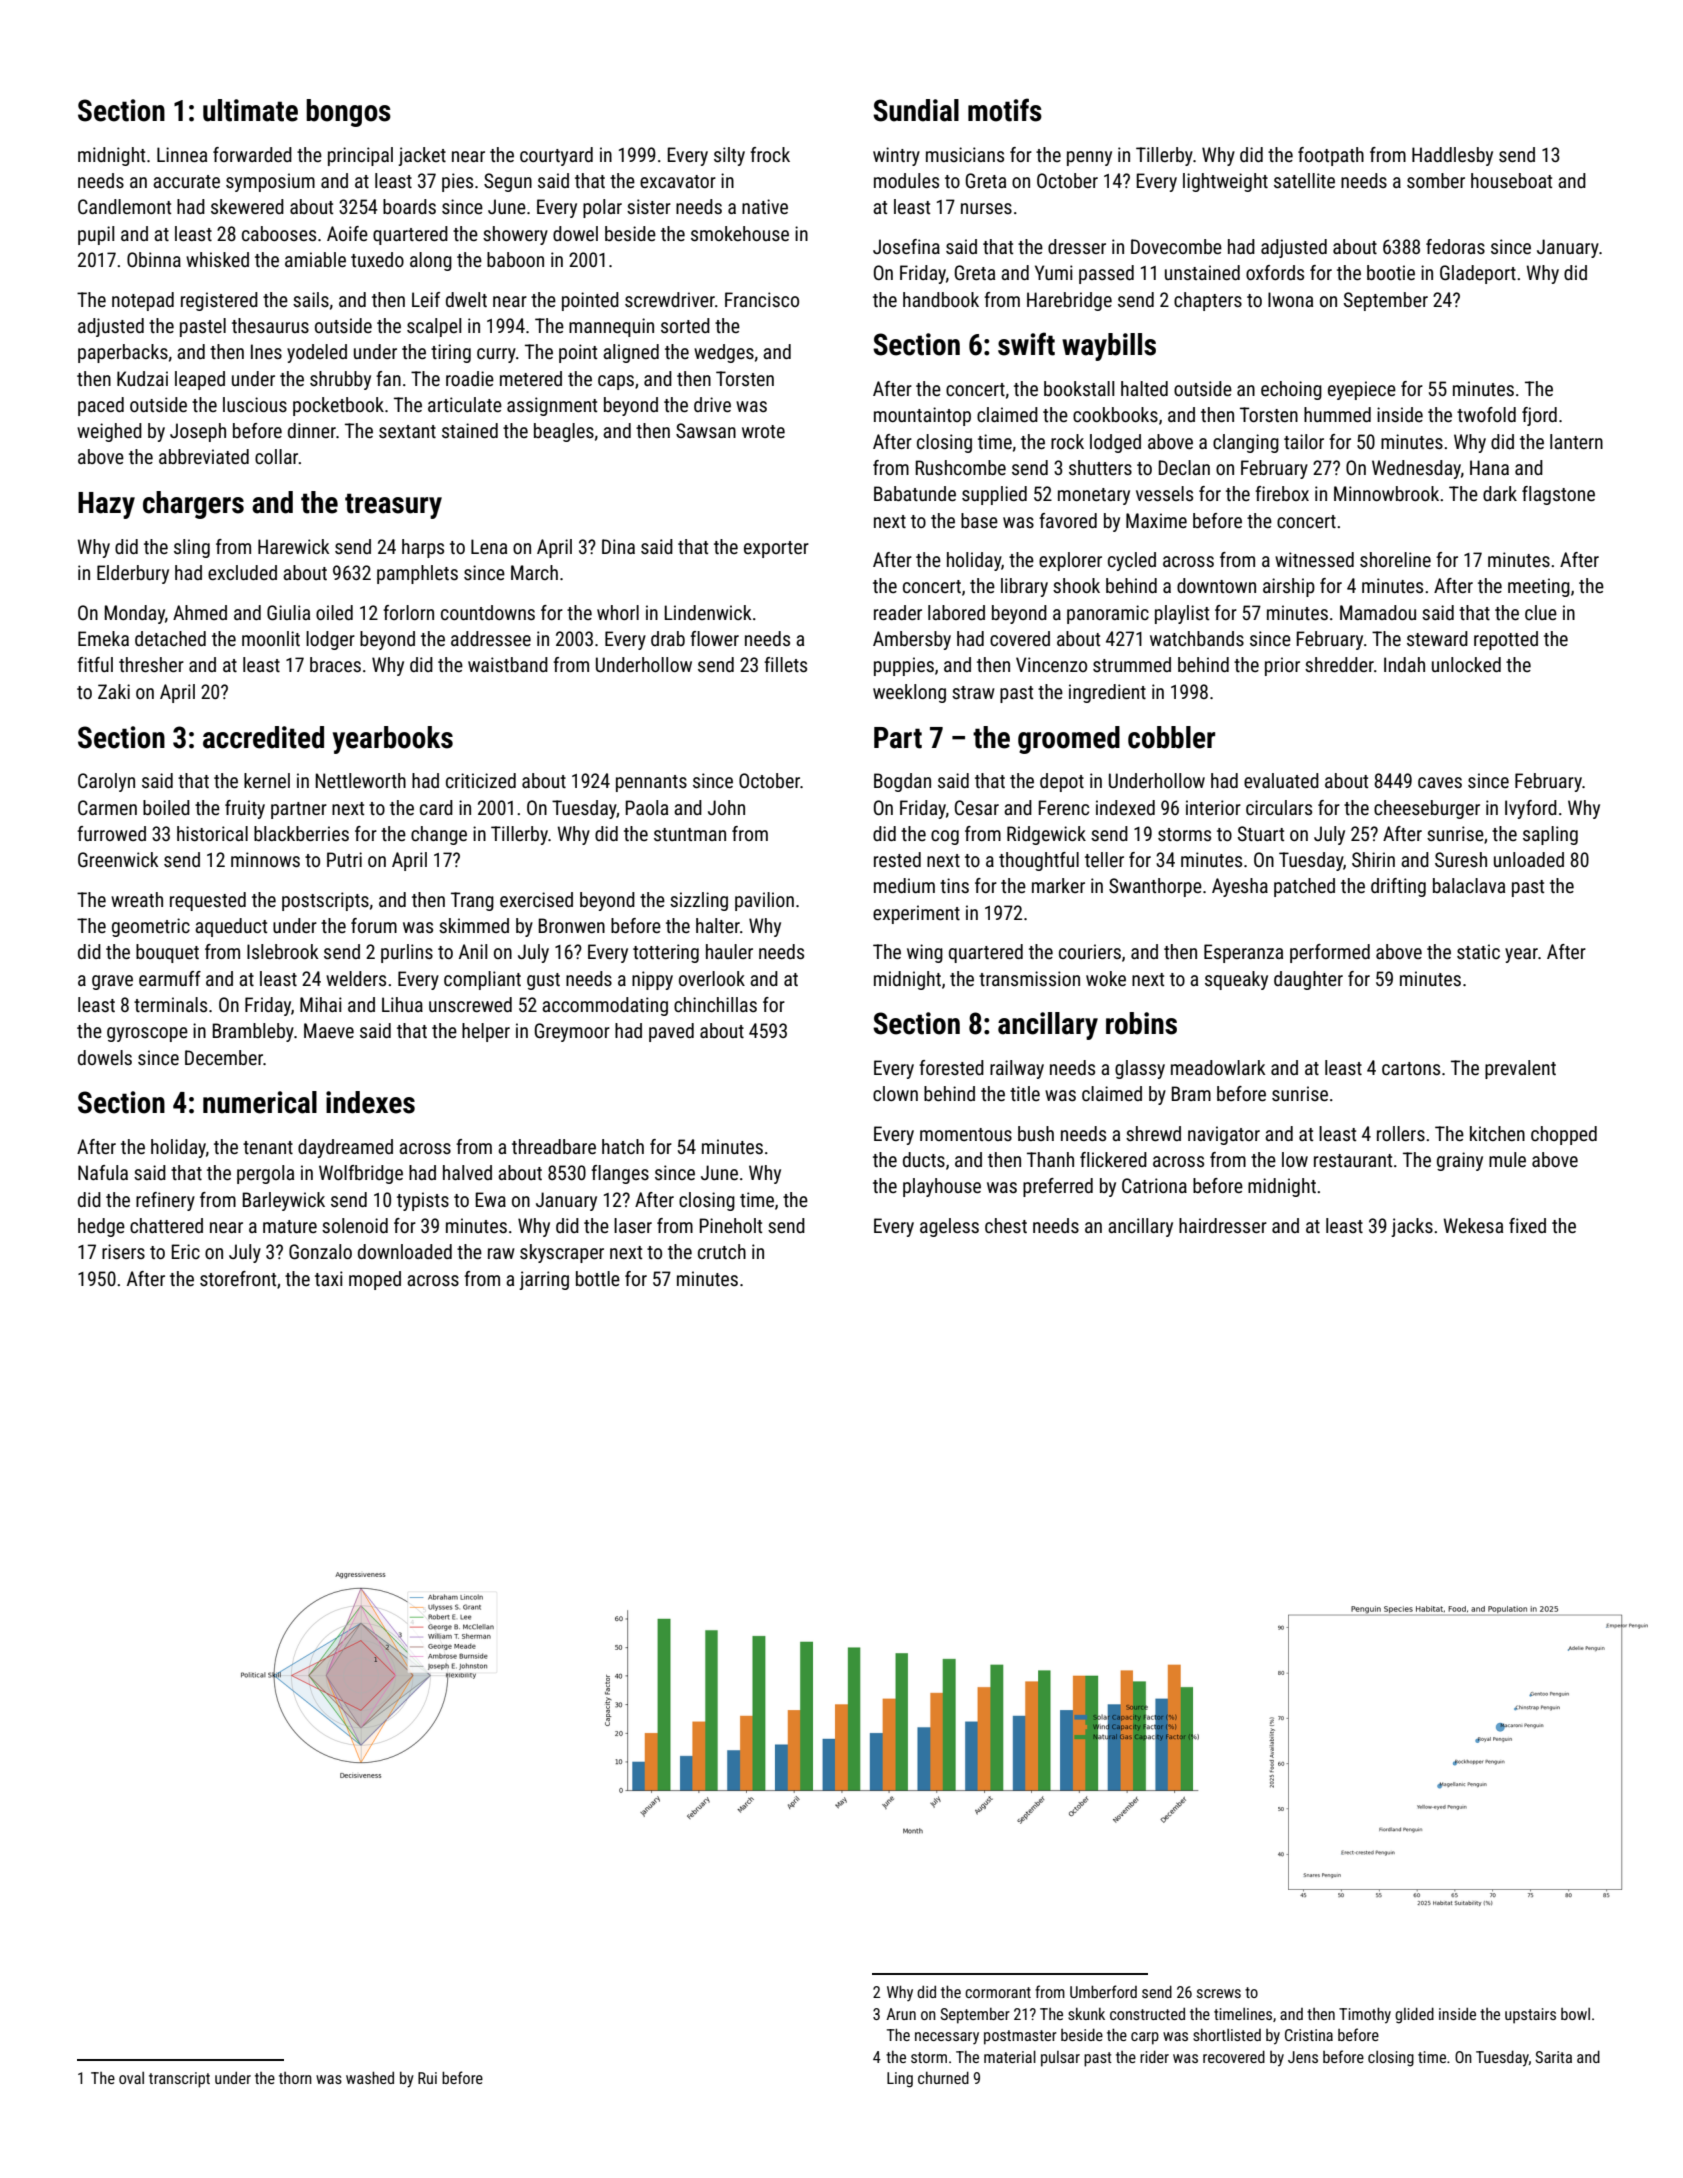  I want to click on footpath, so click(1331, 156).
